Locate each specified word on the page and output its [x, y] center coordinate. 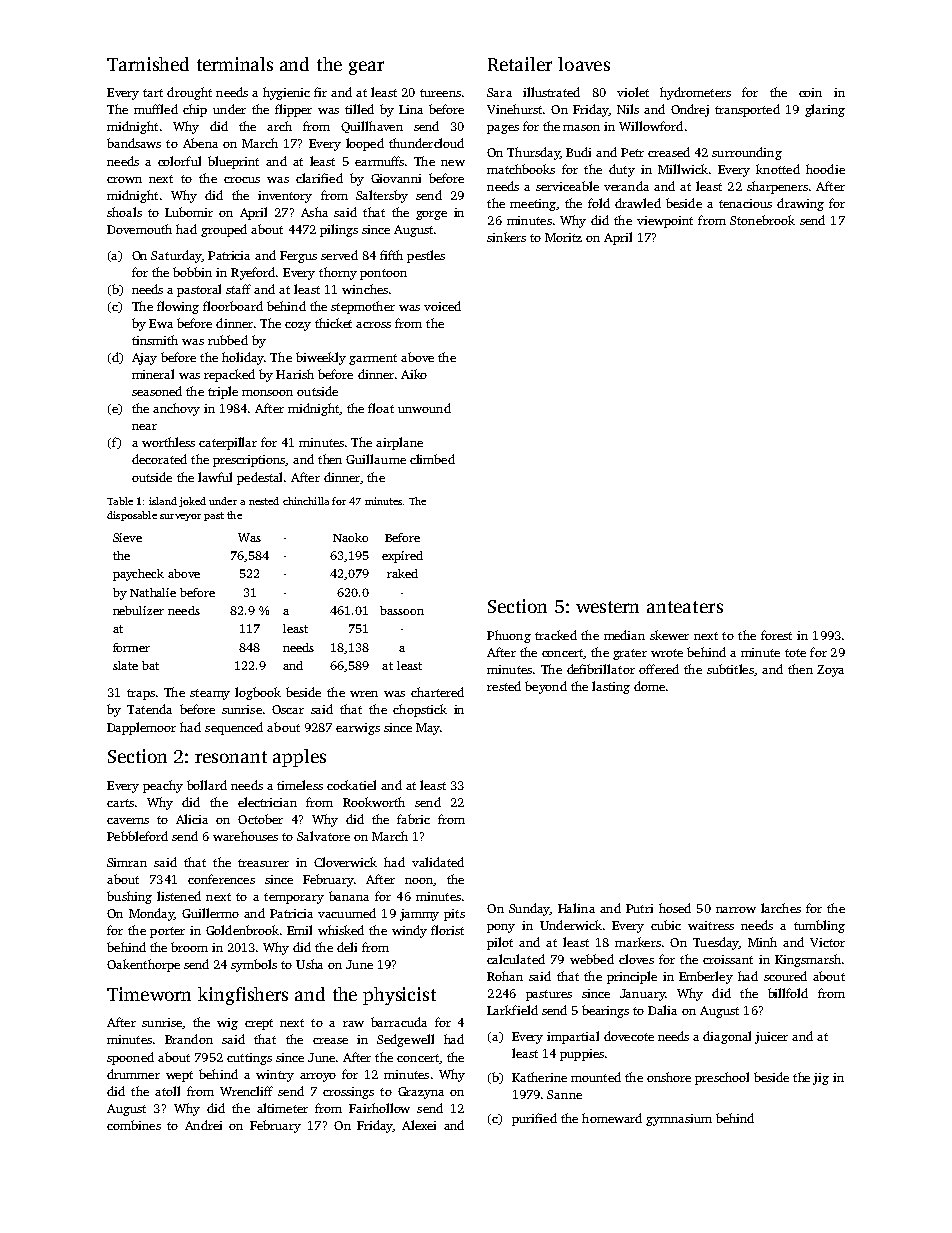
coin [810, 92]
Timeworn [149, 994]
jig [821, 1079]
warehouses [245, 836]
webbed [592, 959]
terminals [235, 64]
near [144, 427]
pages [503, 129]
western [607, 607]
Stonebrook [762, 220]
